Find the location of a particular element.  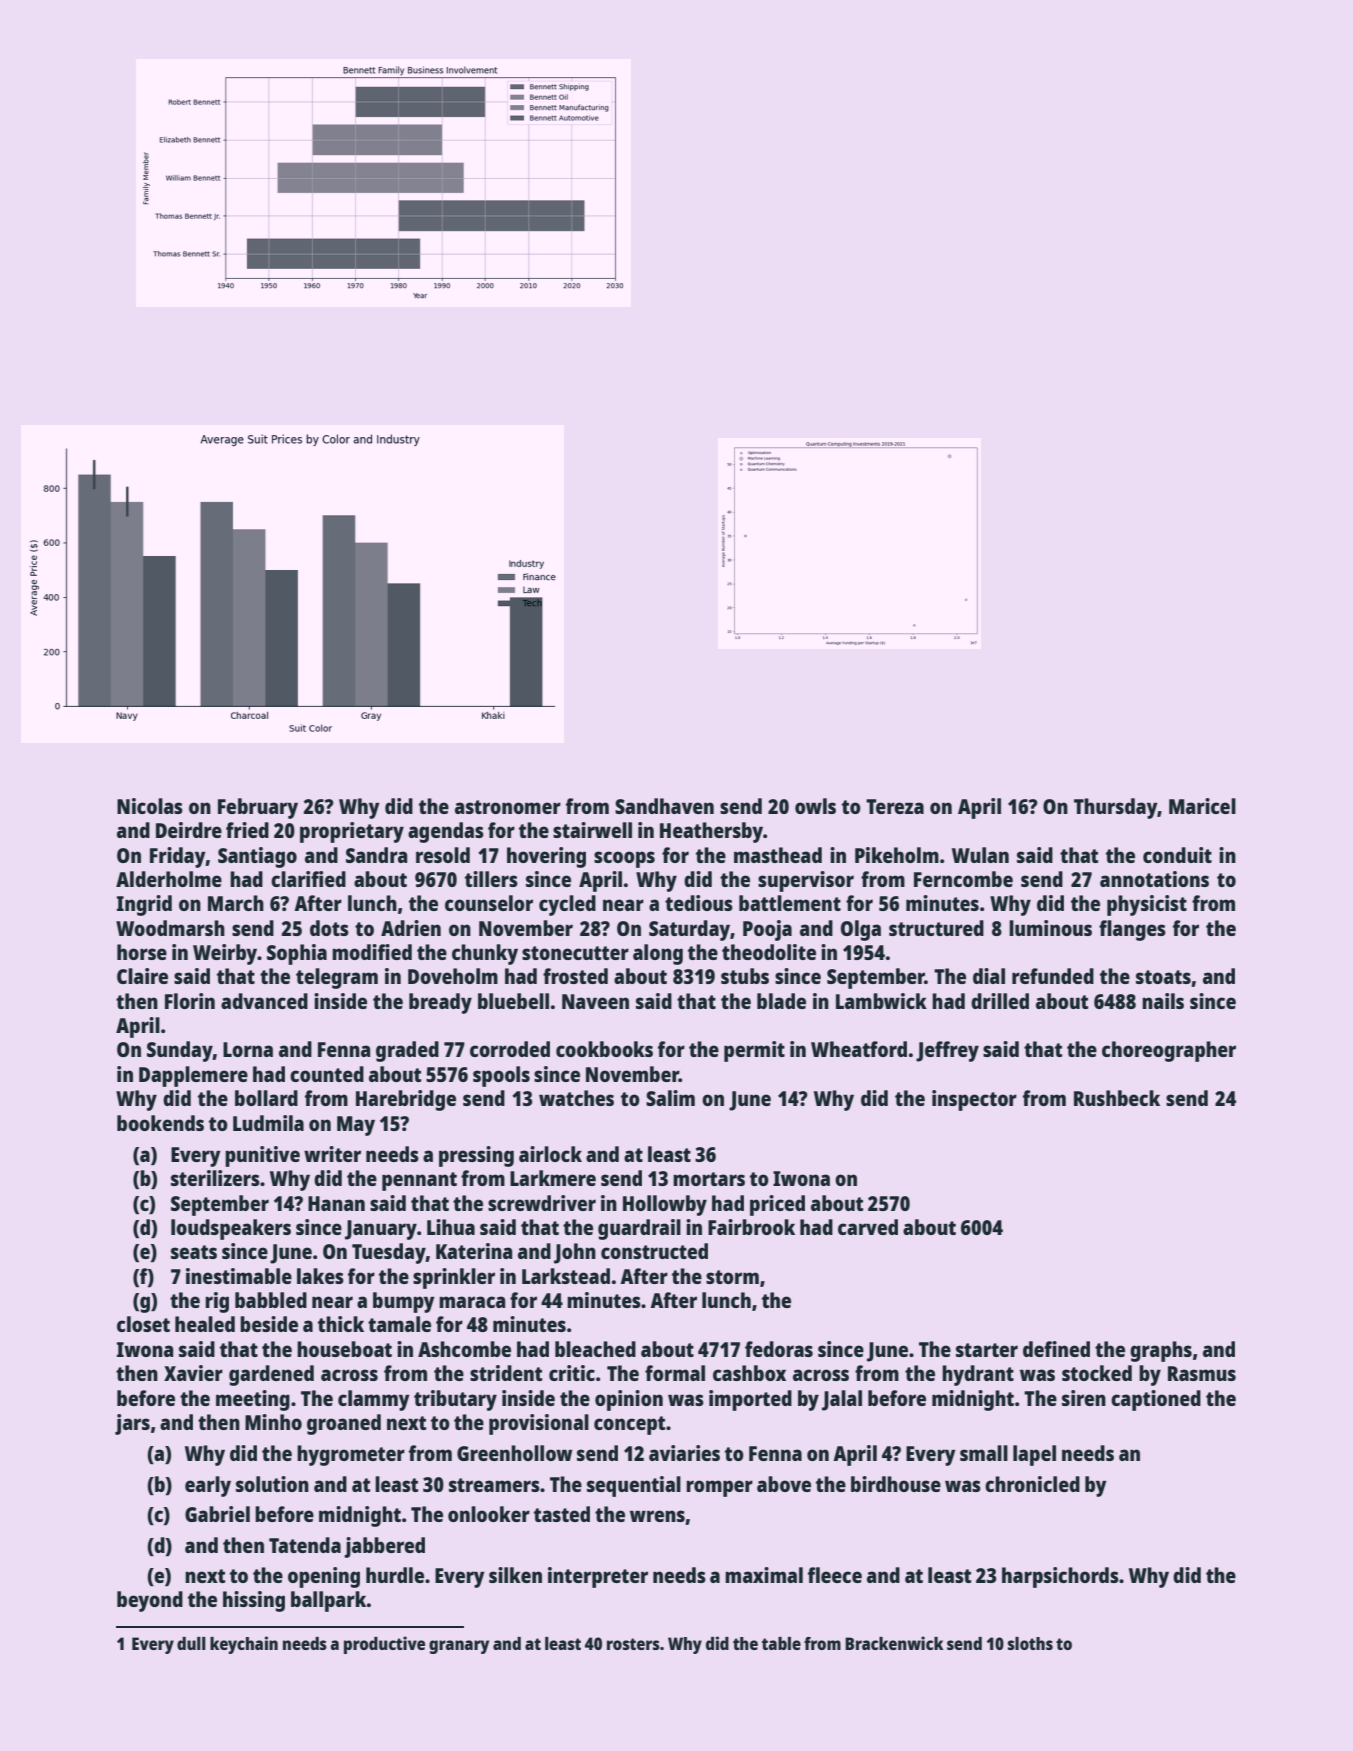

rosters is located at coordinates (633, 1644).
